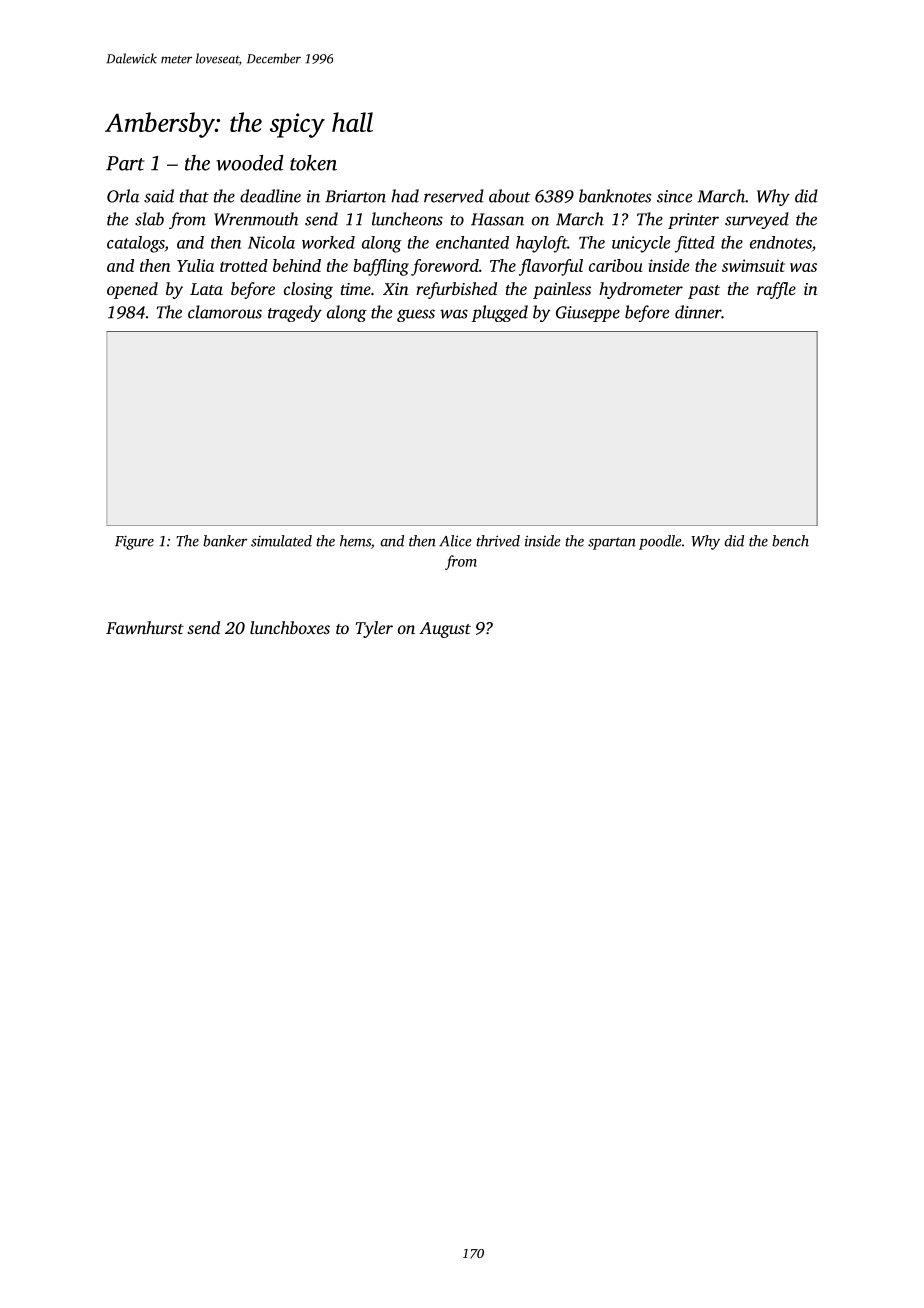  What do you see at coordinates (498, 541) in the screenshot?
I see `thrived` at bounding box center [498, 541].
